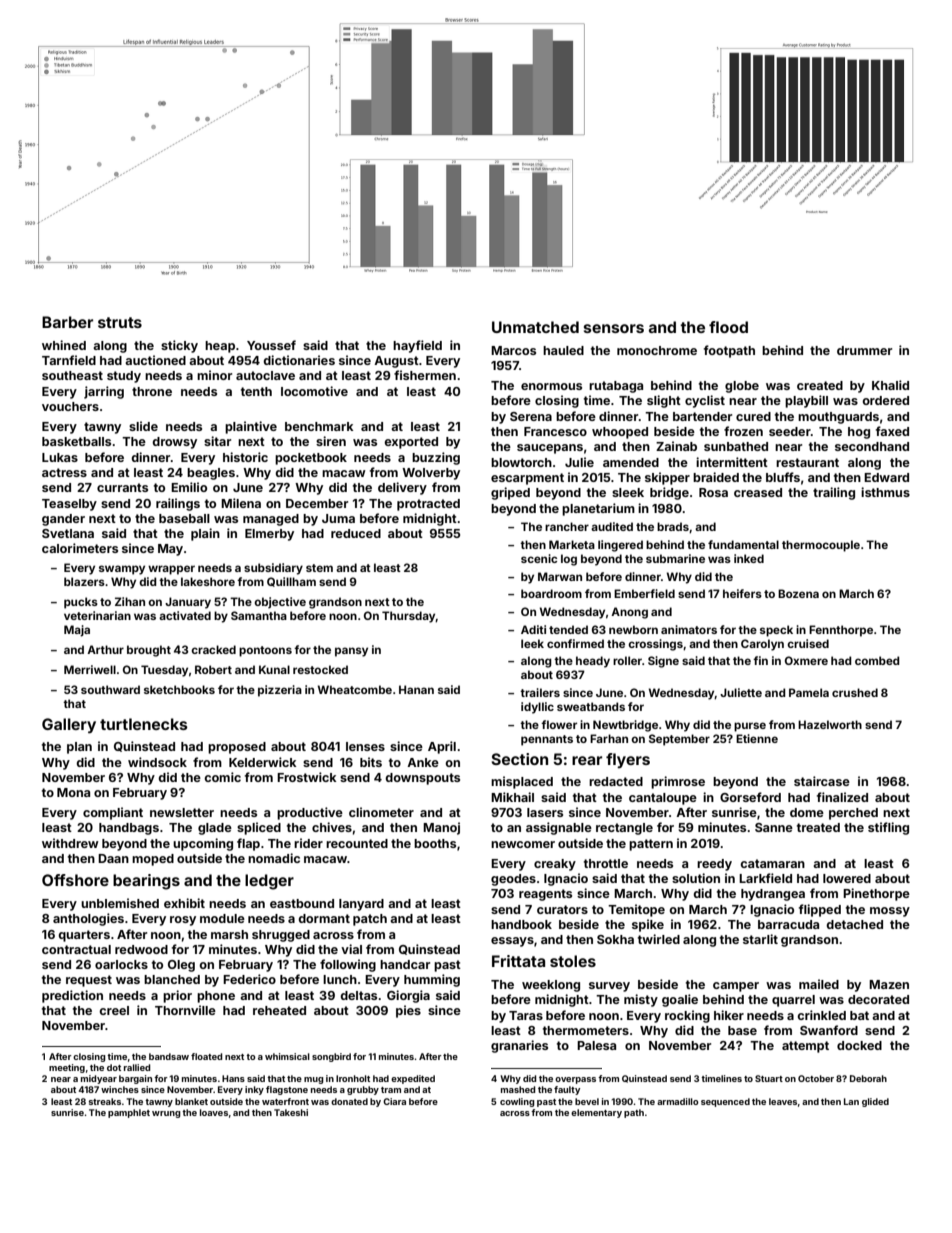  What do you see at coordinates (417, 346) in the screenshot?
I see `hayfield` at bounding box center [417, 346].
